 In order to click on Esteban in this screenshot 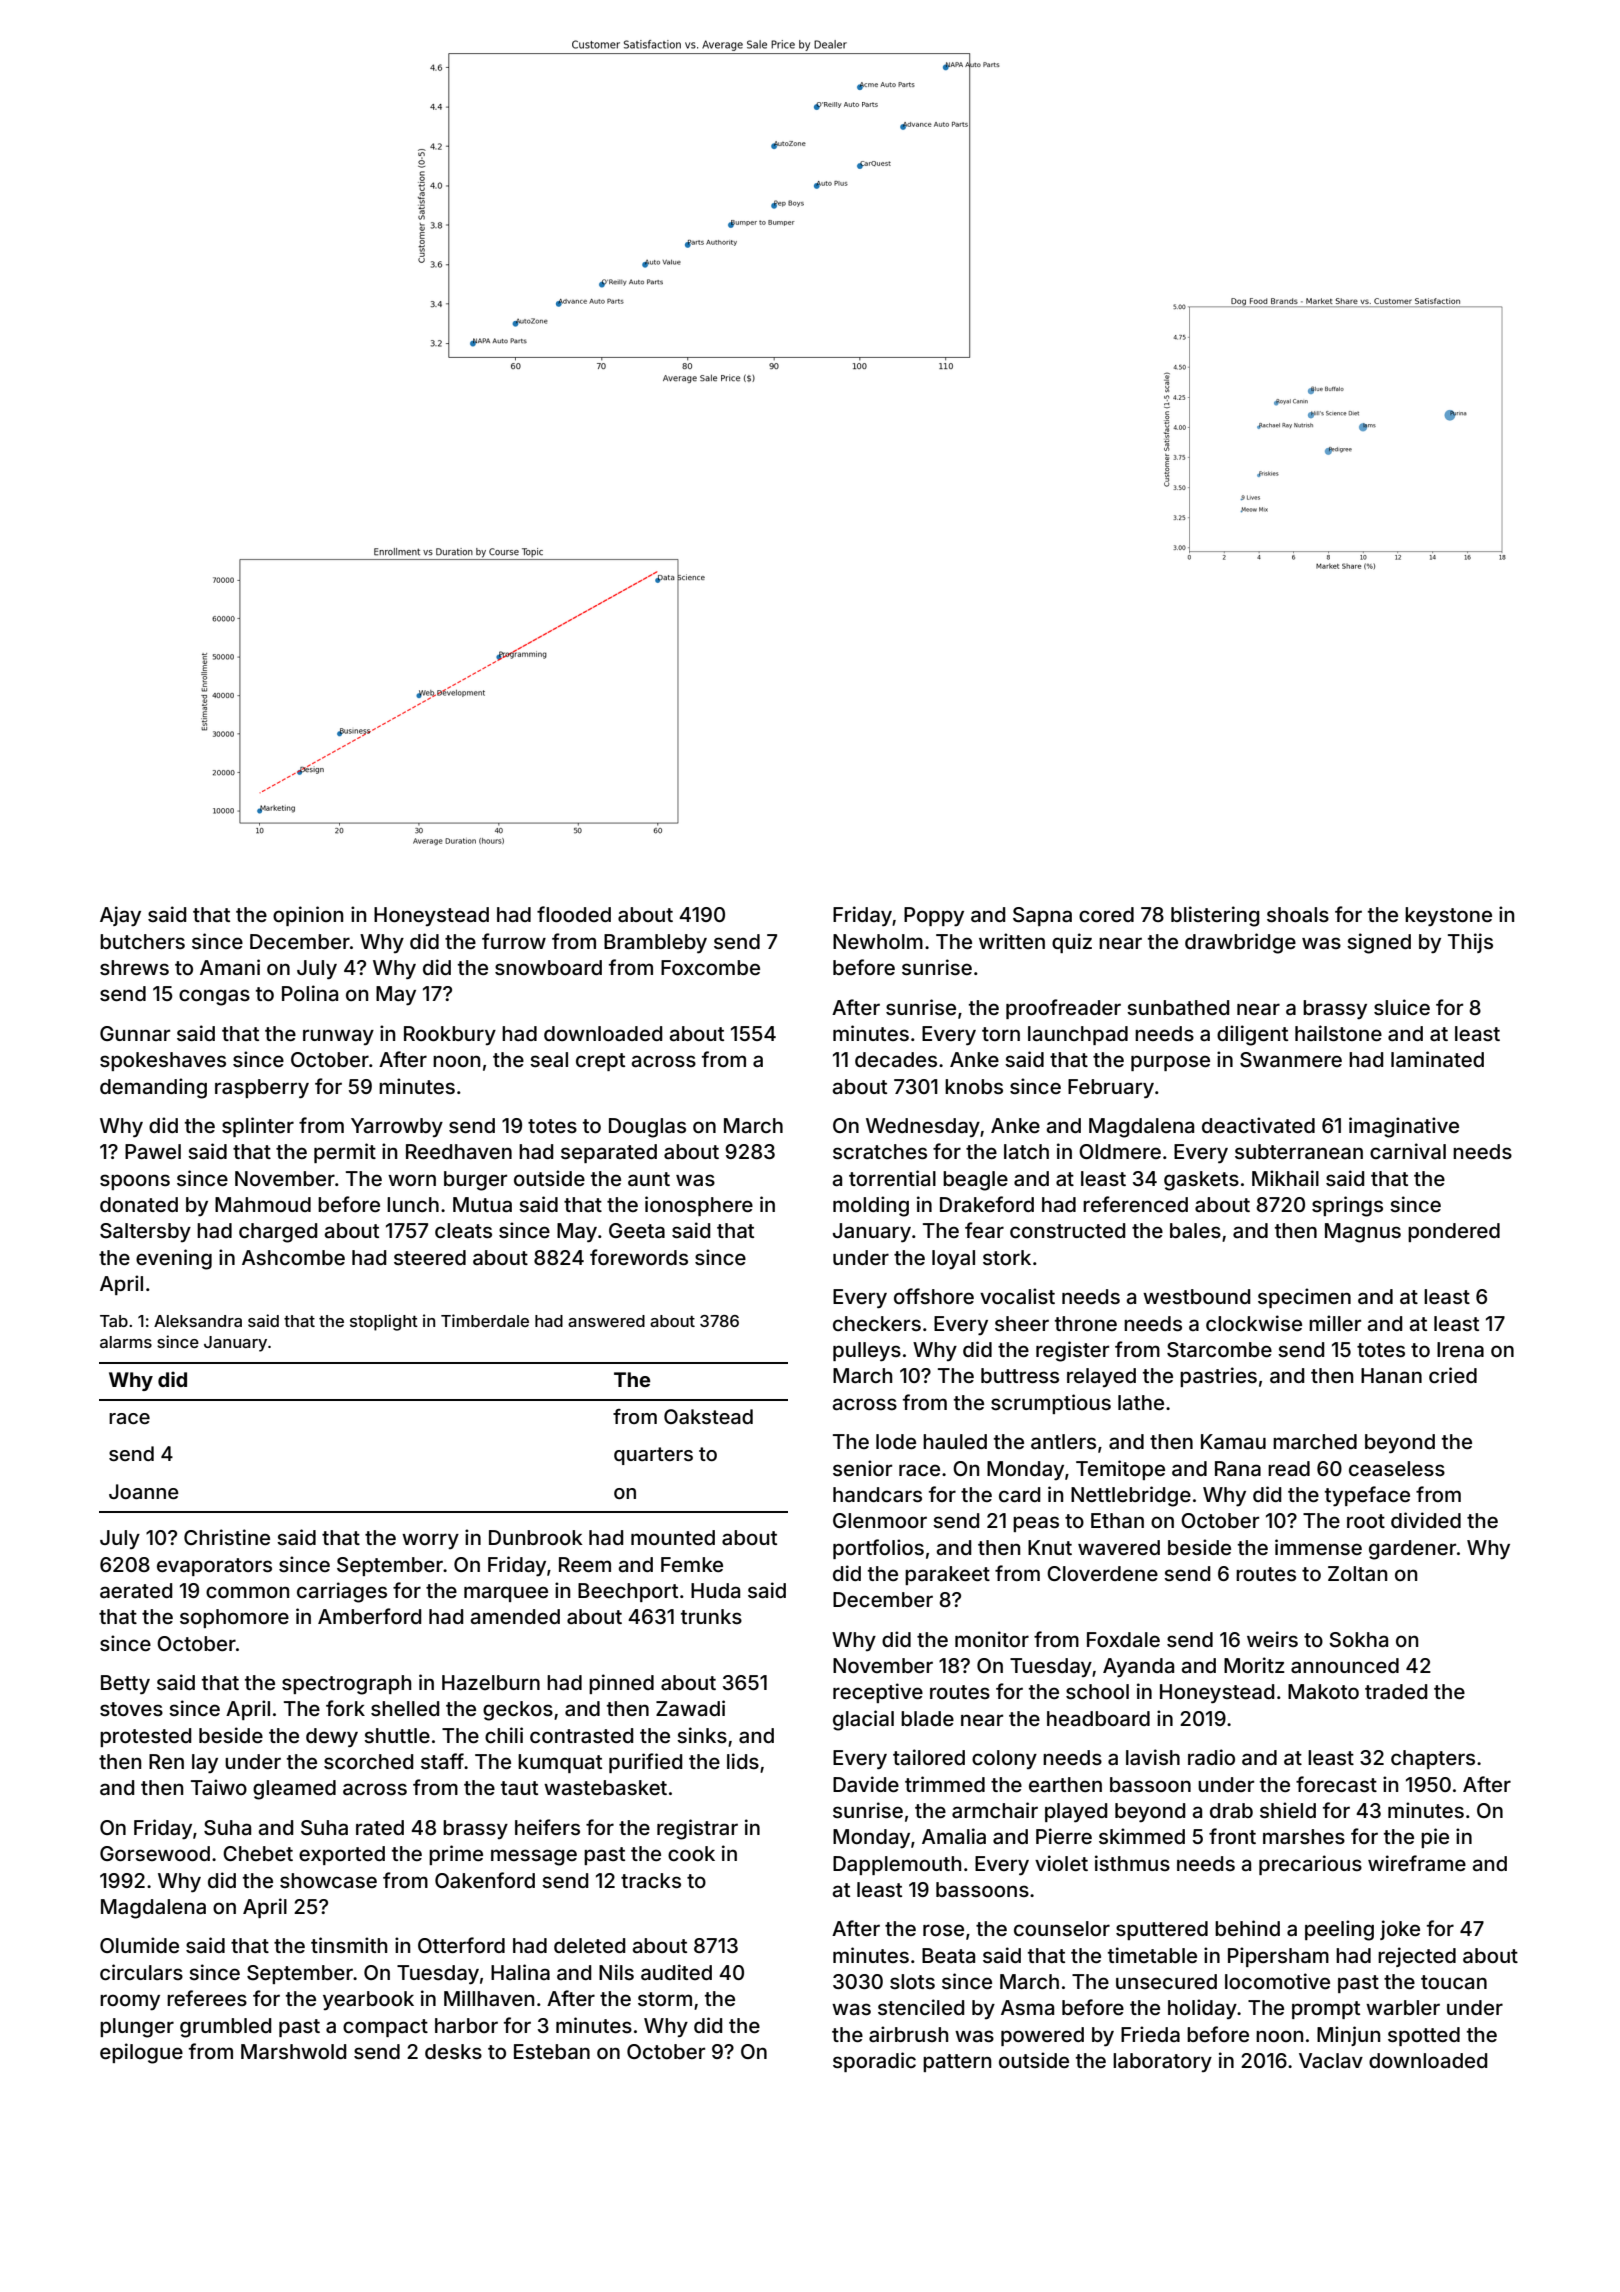, I will do `click(552, 2051)`.
